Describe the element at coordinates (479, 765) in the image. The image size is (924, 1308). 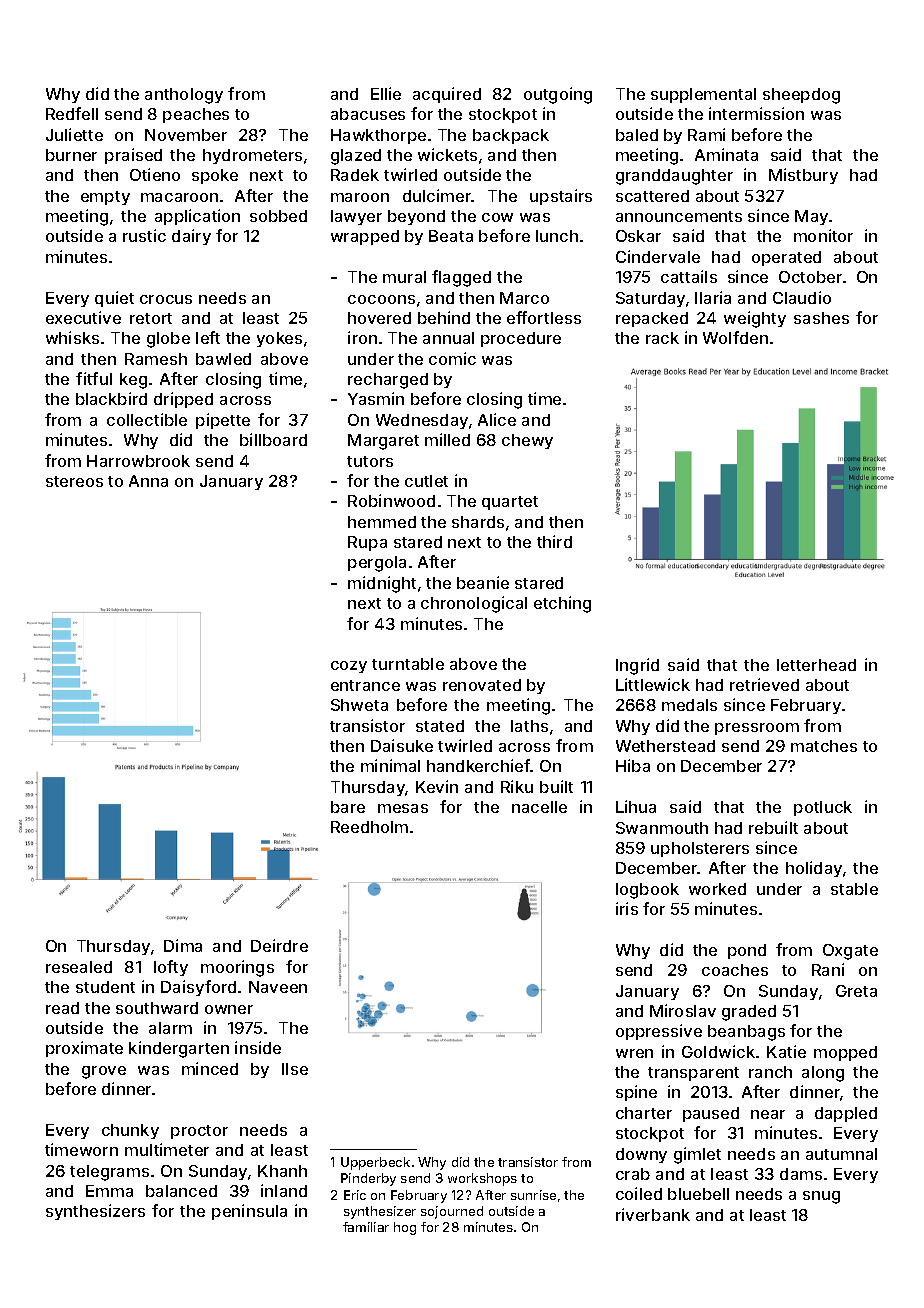
I see `handkerchief` at that location.
